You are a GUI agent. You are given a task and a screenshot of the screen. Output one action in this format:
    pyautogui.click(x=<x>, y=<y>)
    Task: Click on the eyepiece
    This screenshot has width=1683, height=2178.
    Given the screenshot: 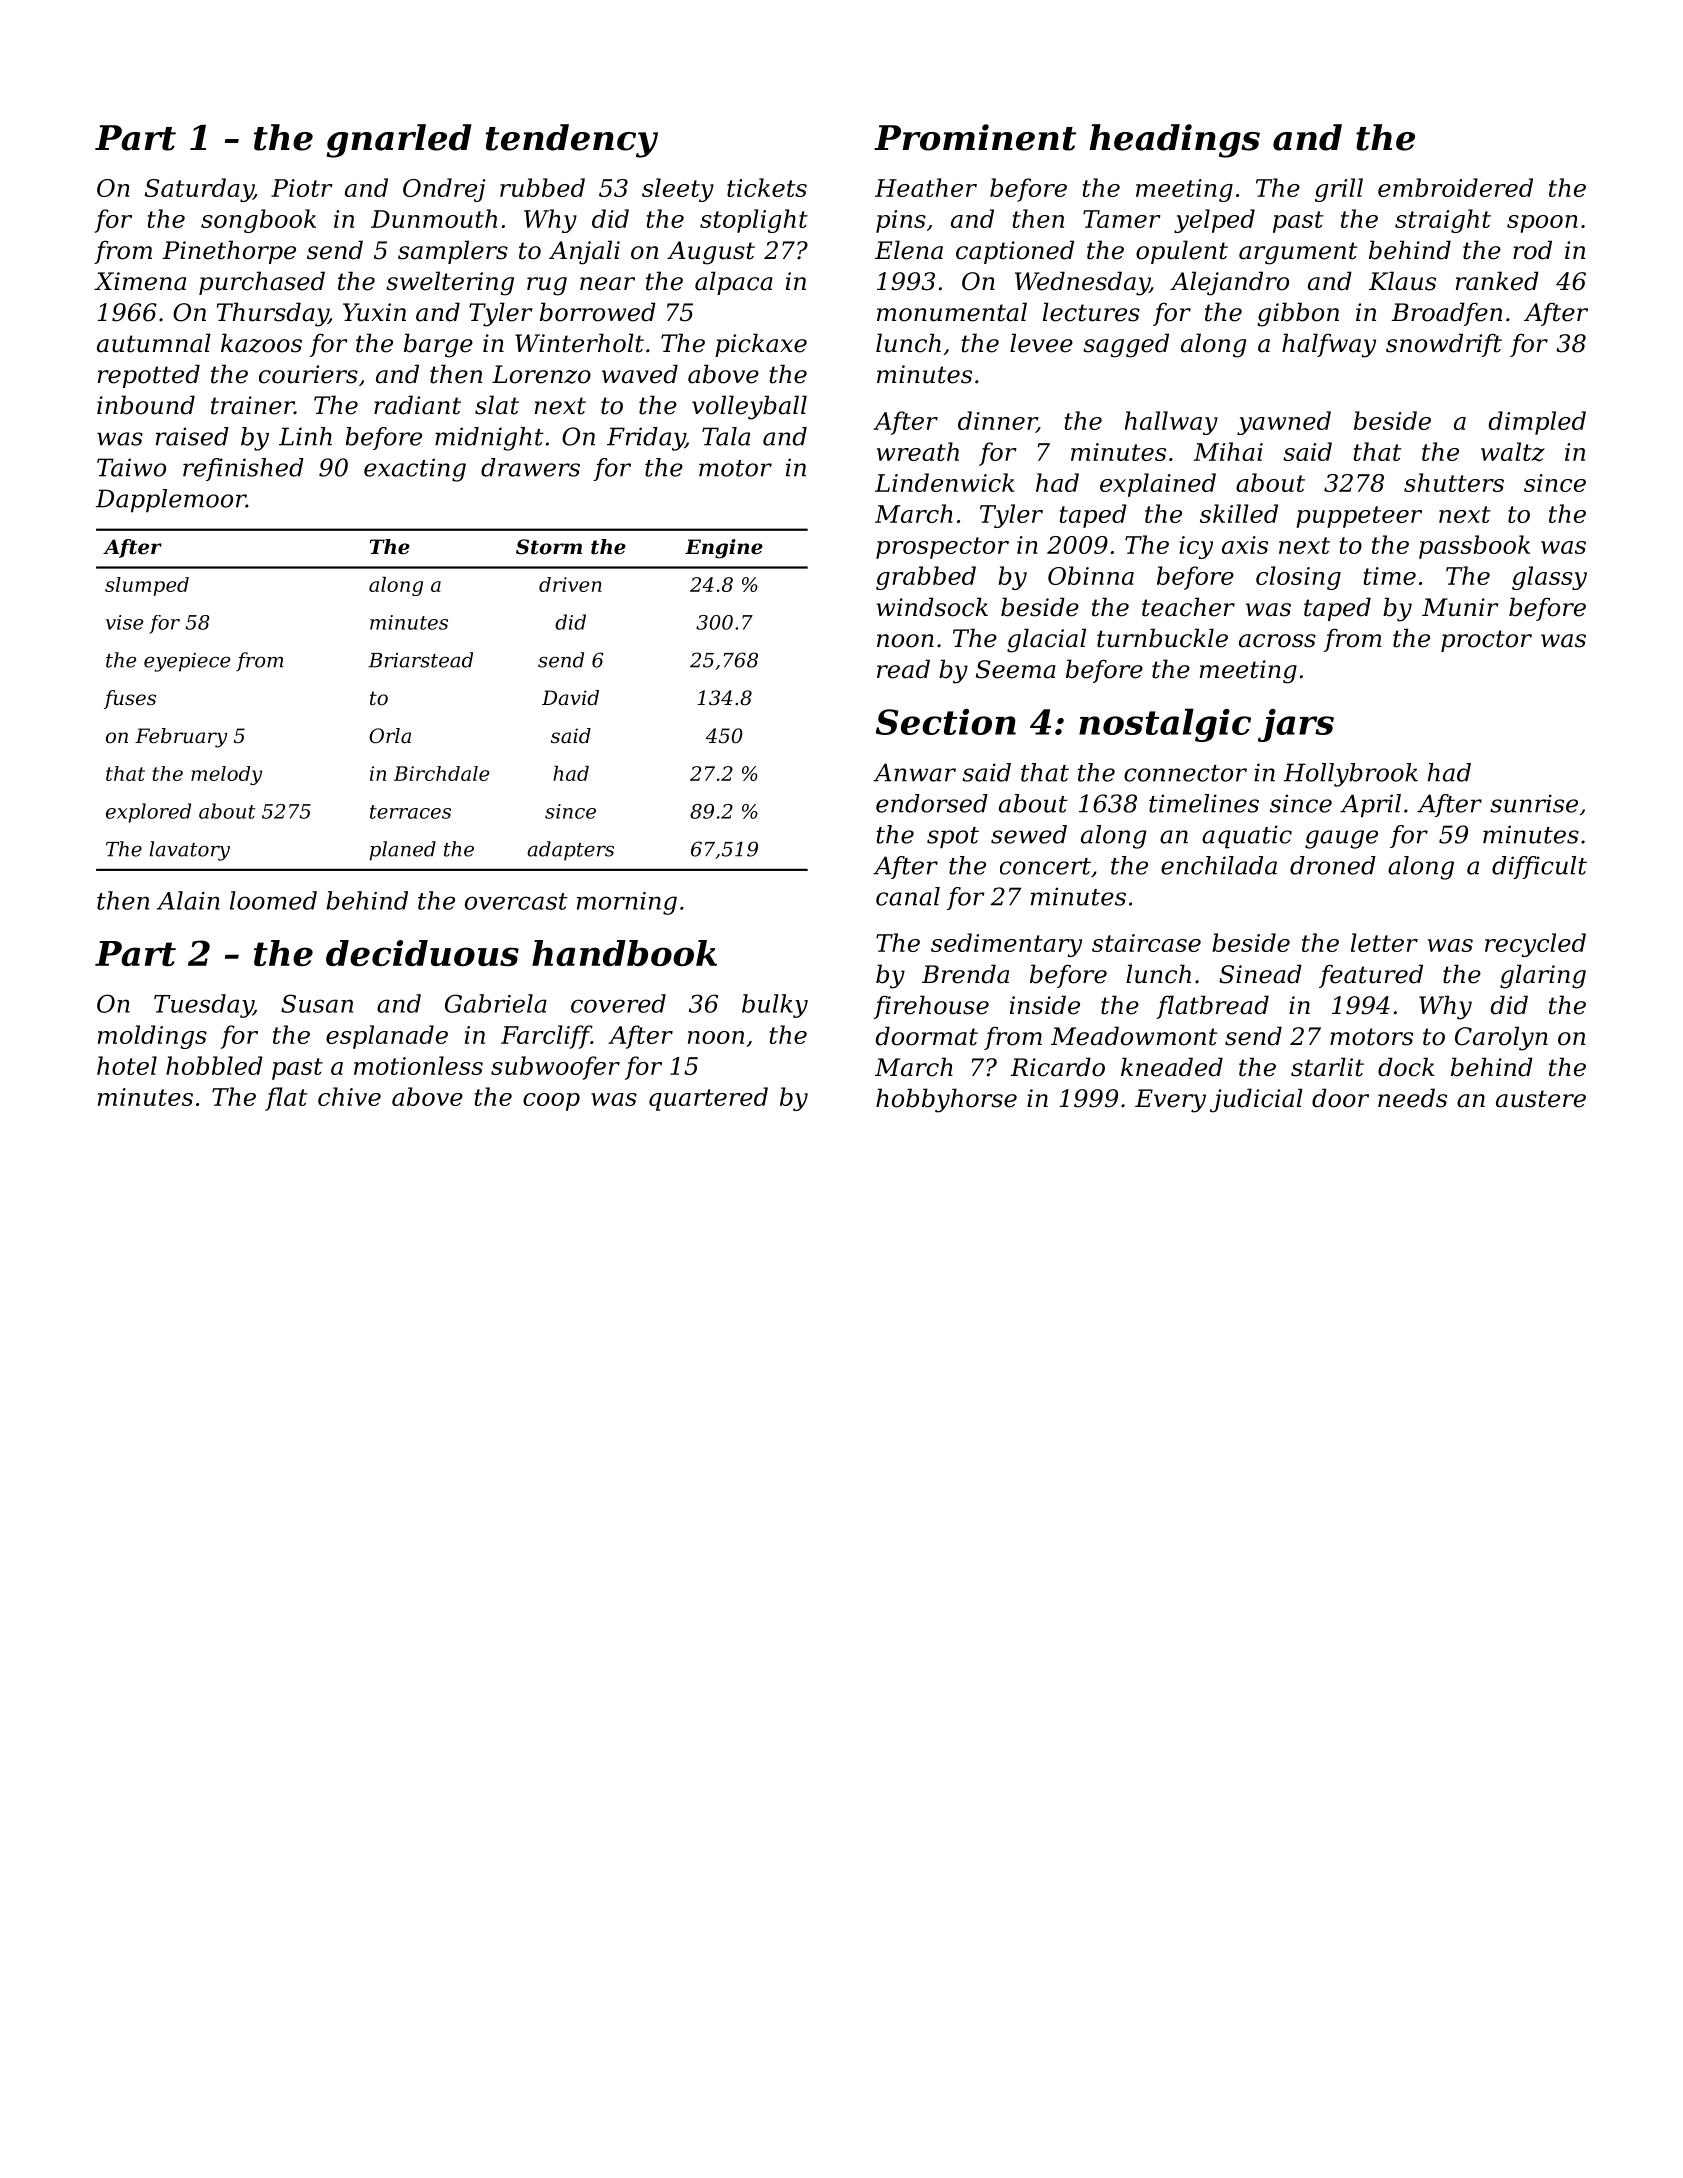 What is the action you would take?
    pyautogui.click(x=187, y=662)
